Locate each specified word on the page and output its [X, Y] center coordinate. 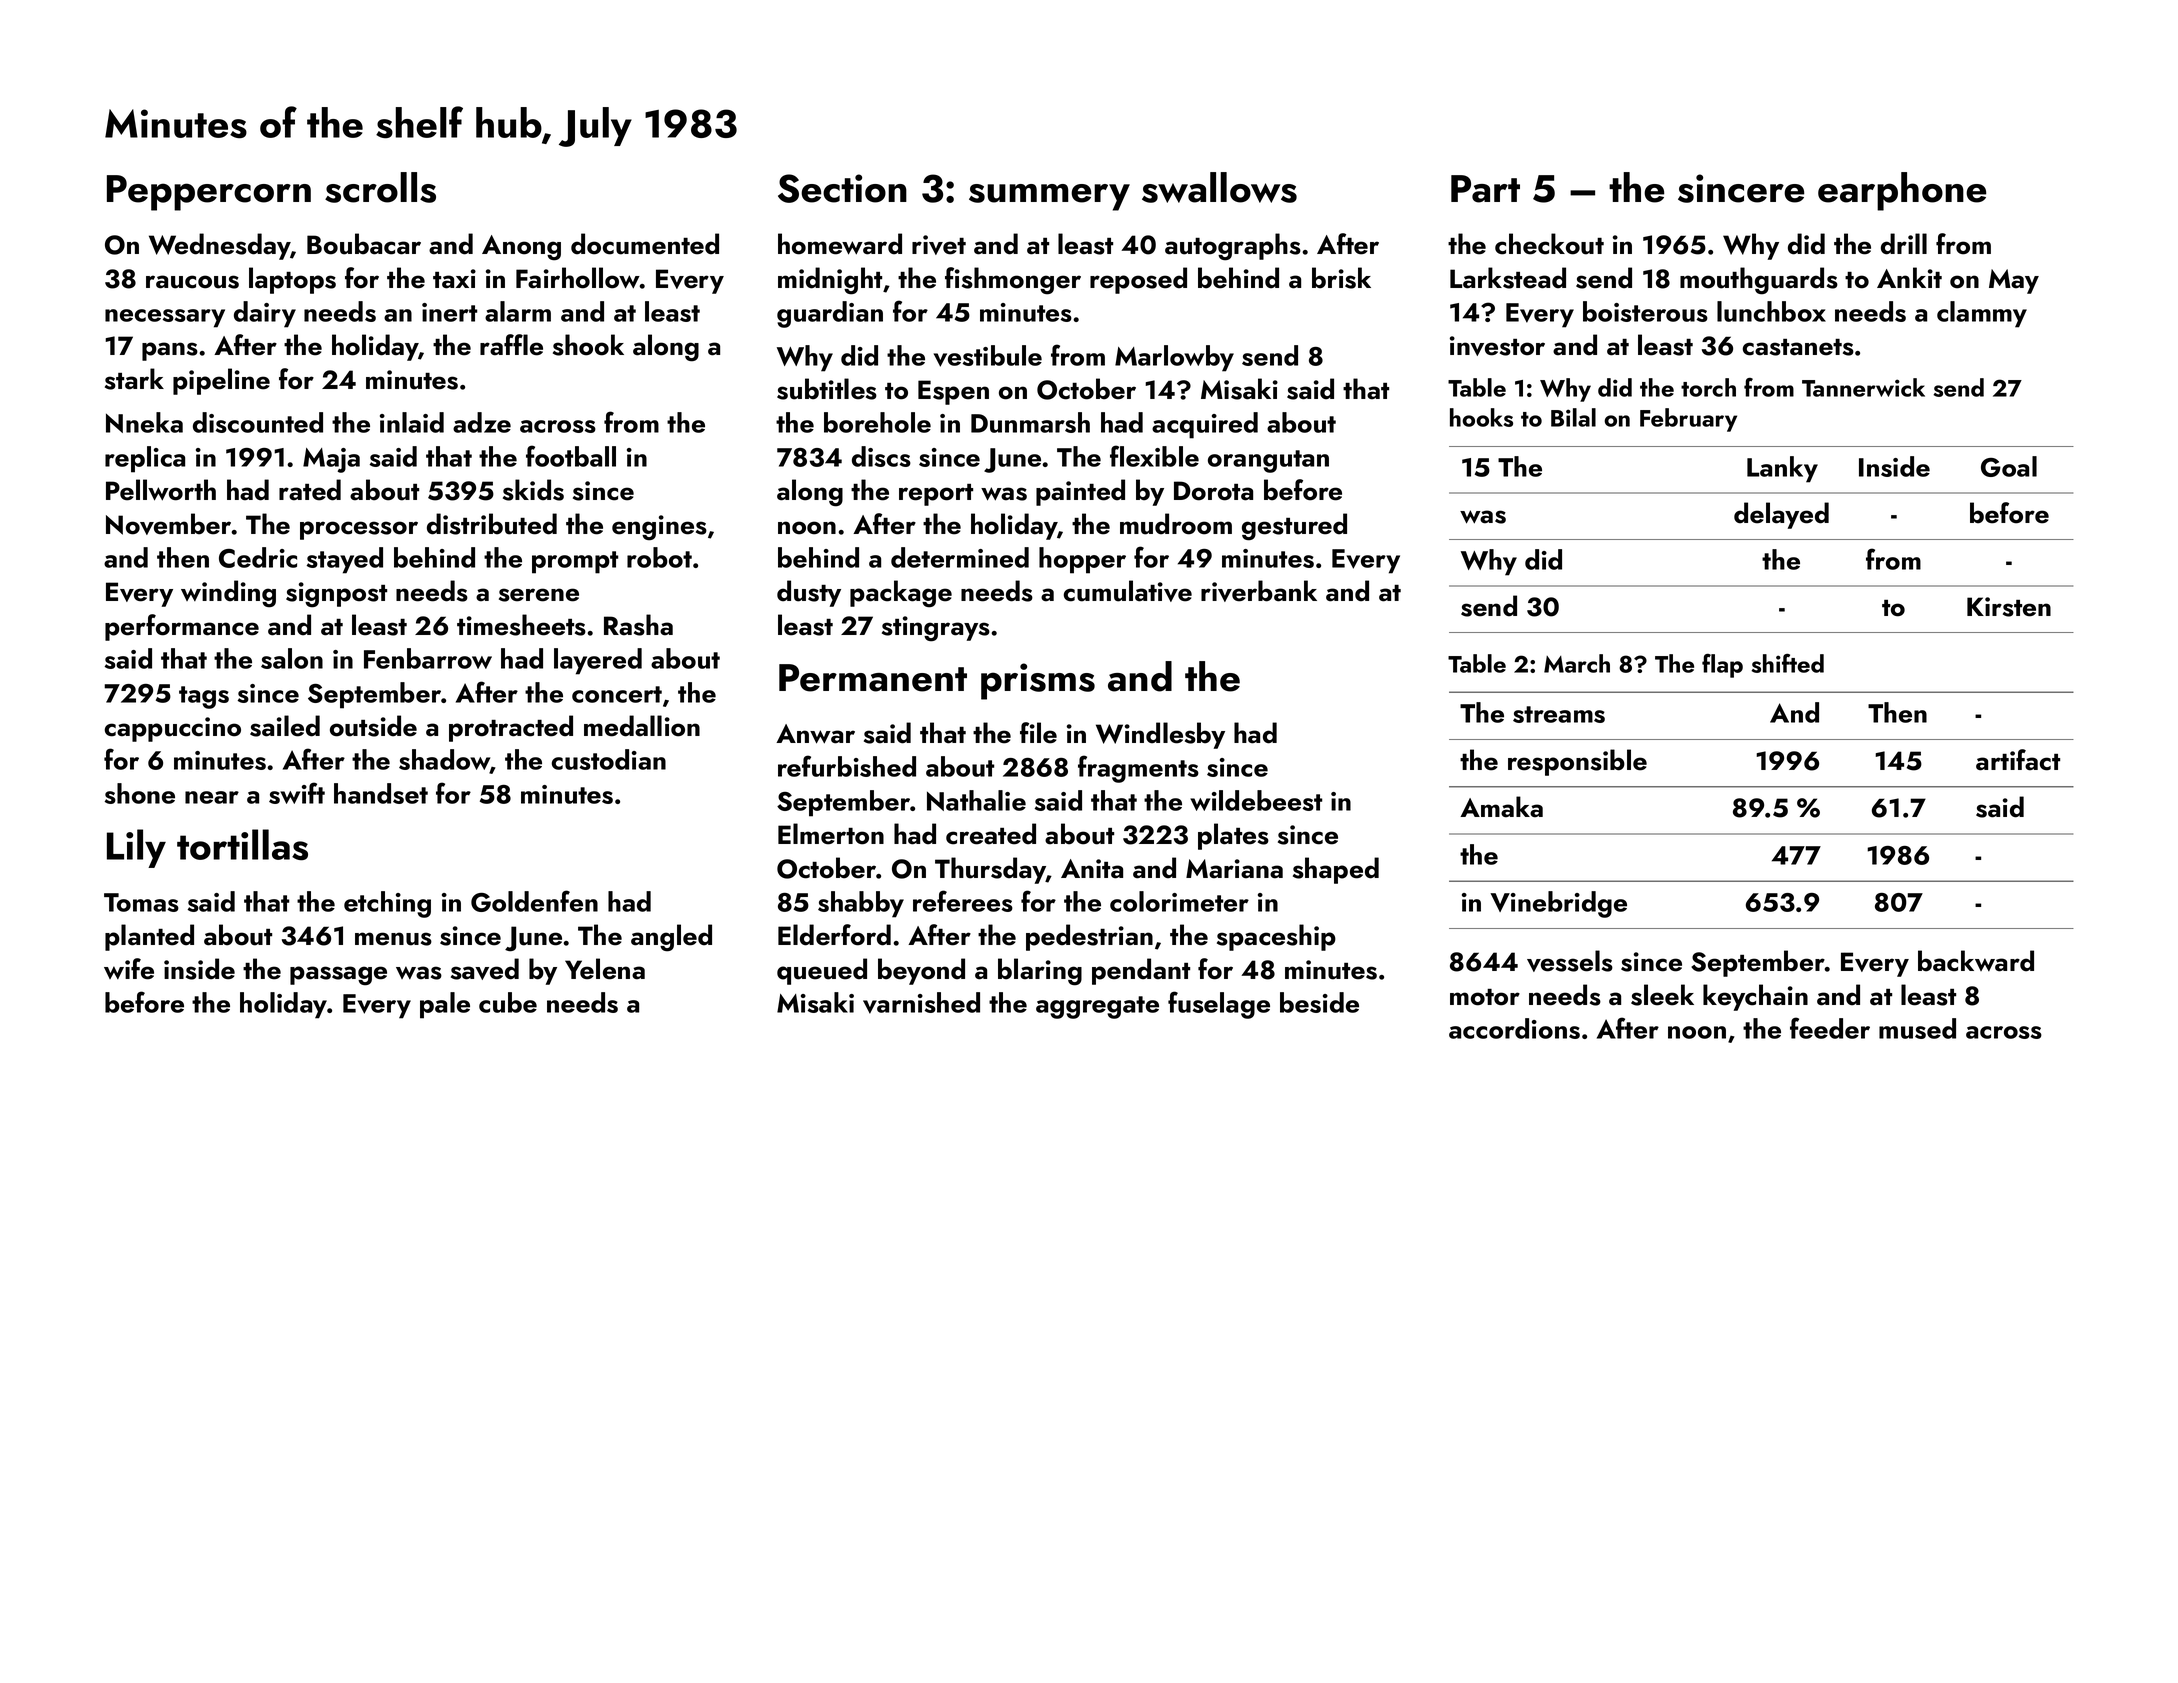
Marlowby [1174, 358]
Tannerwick [1863, 387]
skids [533, 490]
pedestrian [1089, 937]
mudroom [1176, 524]
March [1577, 663]
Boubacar [364, 244]
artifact [2018, 760]
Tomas [141, 902]
